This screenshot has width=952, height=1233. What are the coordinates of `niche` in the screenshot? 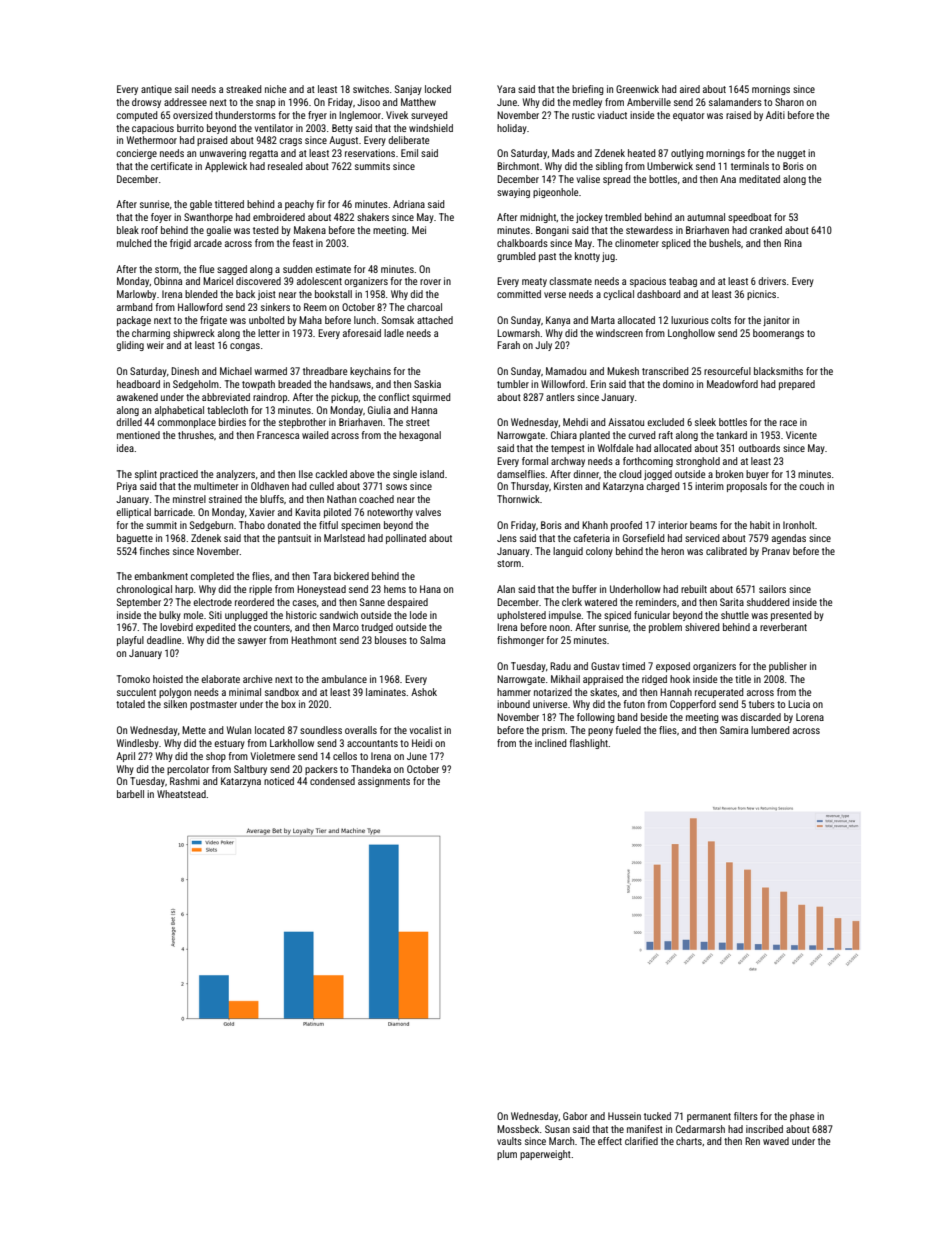 It's located at (275, 89).
